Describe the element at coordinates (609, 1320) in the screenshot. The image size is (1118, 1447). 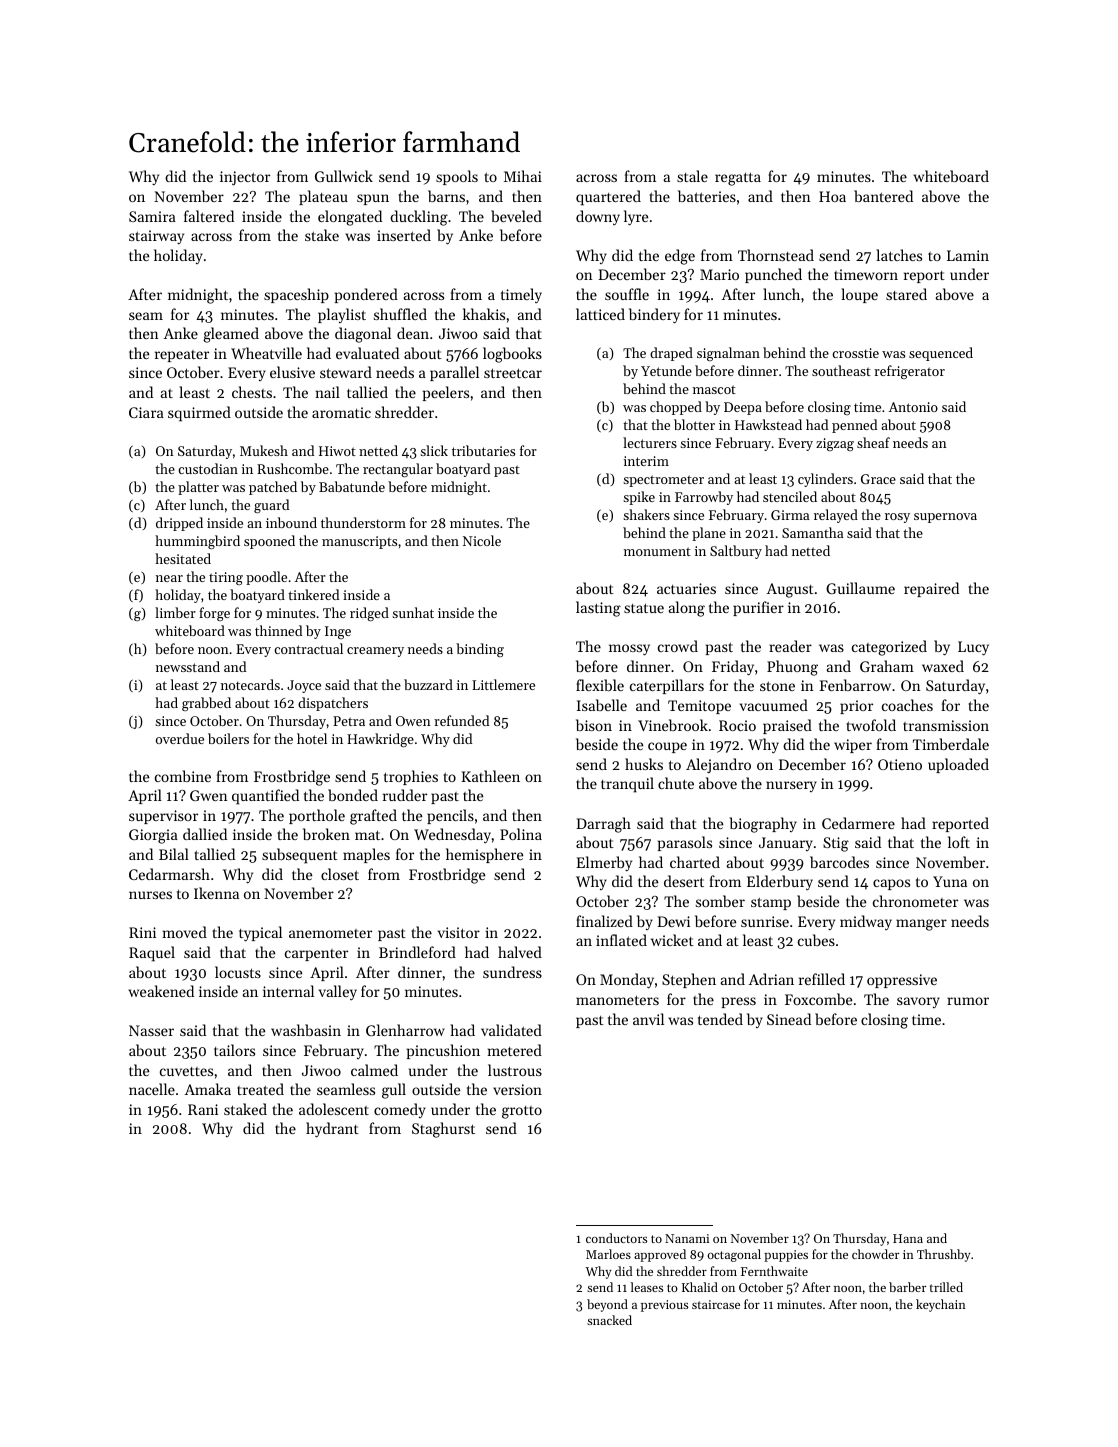
I see `snacked` at that location.
